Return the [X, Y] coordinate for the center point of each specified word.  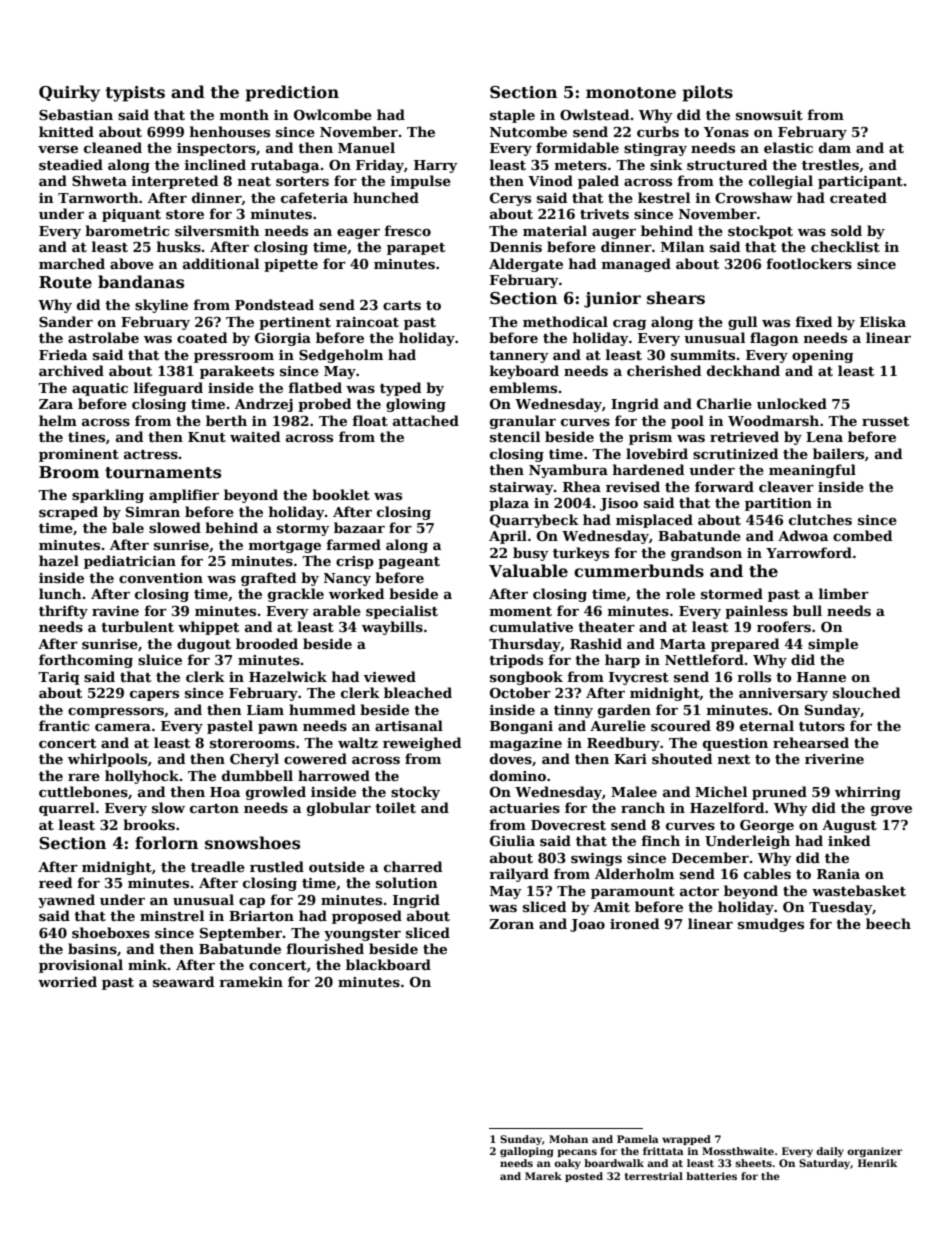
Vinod [550, 180]
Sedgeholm [341, 356]
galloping [527, 1152]
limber [844, 593]
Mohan [568, 1139]
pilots [707, 93]
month [244, 114]
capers [154, 696]
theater [606, 626]
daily [830, 1152]
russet [885, 421]
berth [226, 420]
